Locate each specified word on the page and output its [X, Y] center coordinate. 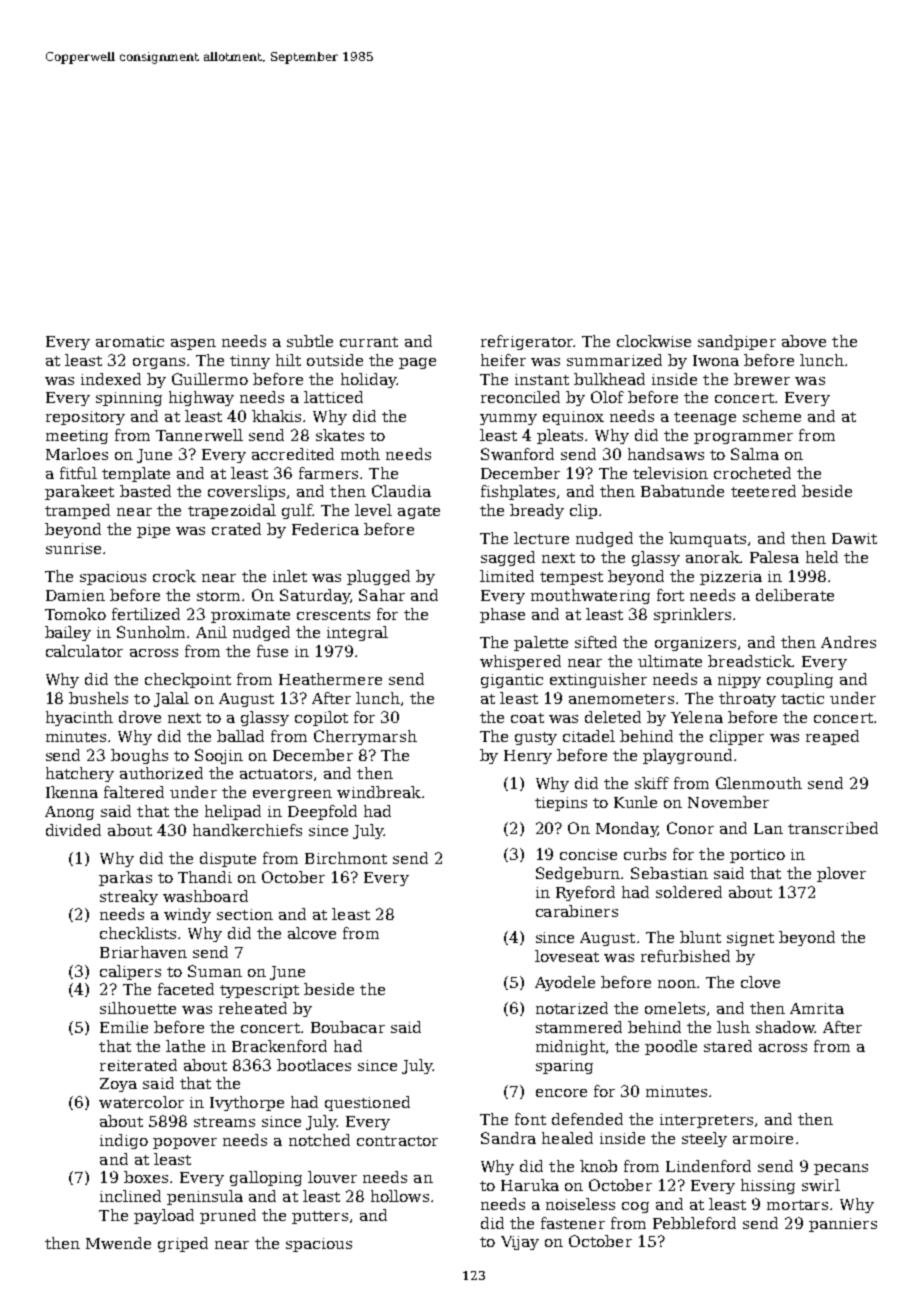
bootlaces [314, 1065]
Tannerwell [199, 435]
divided [73, 830]
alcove [312, 933]
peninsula [205, 1197]
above [804, 341]
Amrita [817, 1008]
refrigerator [527, 342]
